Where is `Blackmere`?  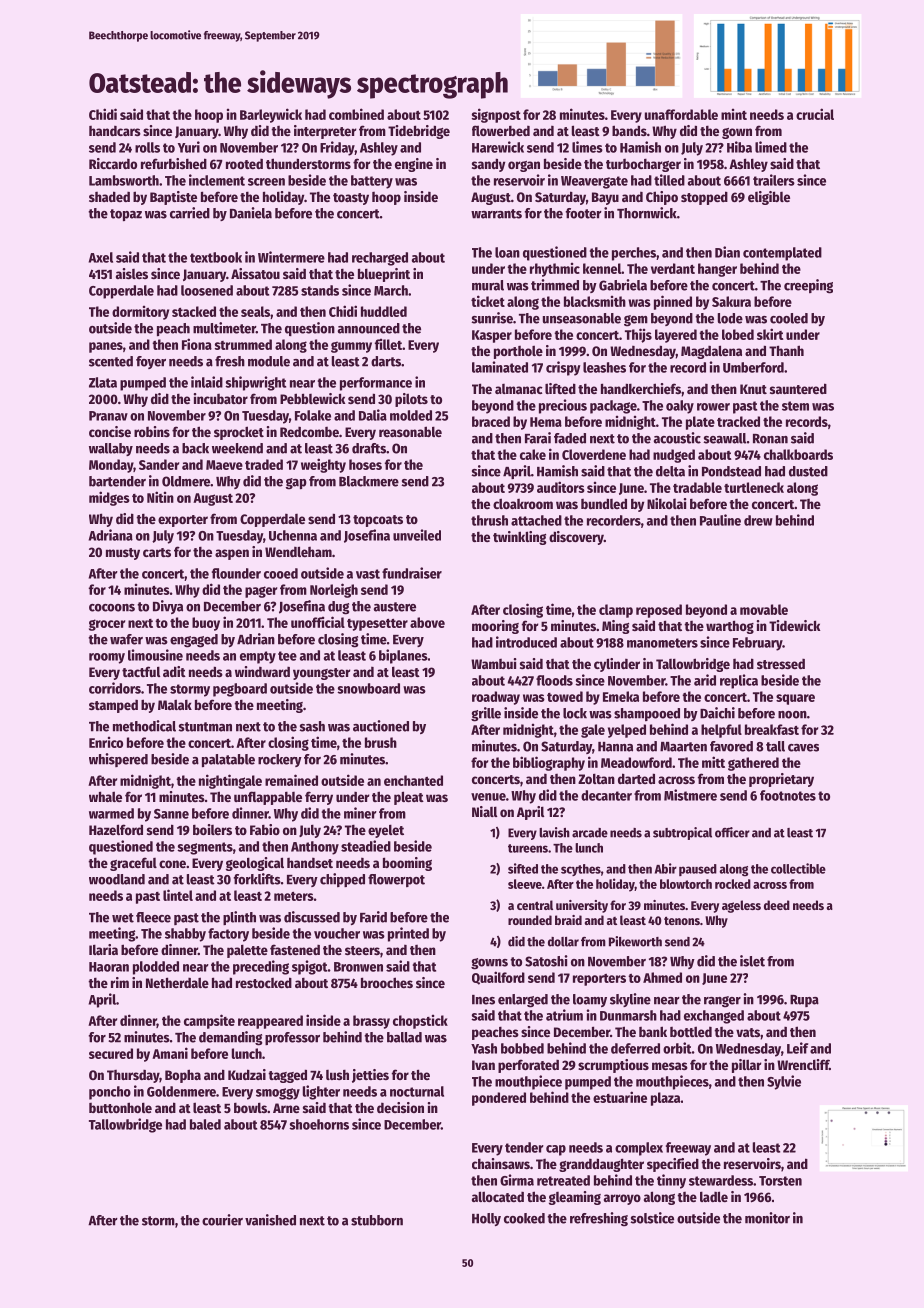
Blackmere is located at coordinates (369, 481).
